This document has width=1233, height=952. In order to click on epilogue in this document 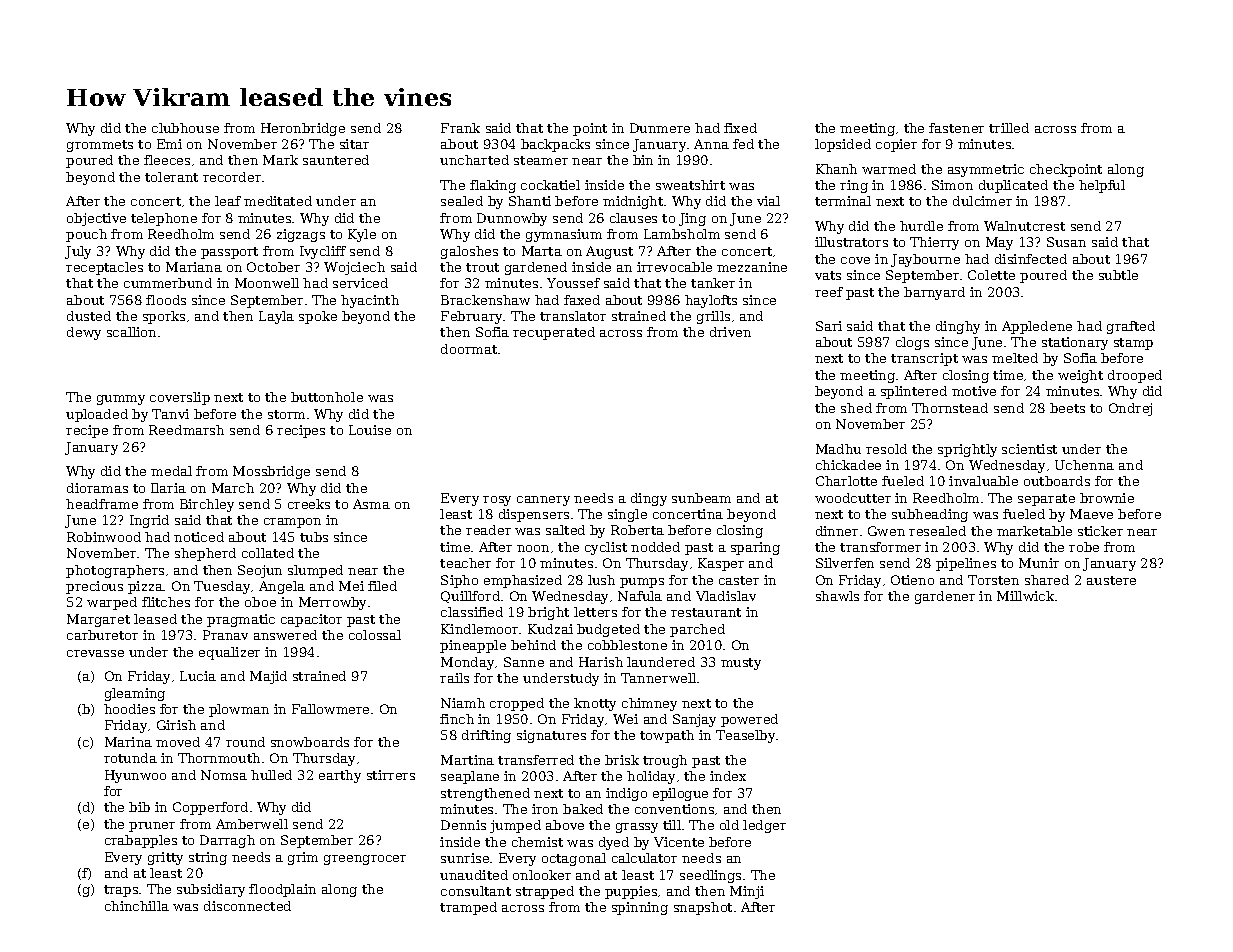, I will do `click(680, 794)`.
